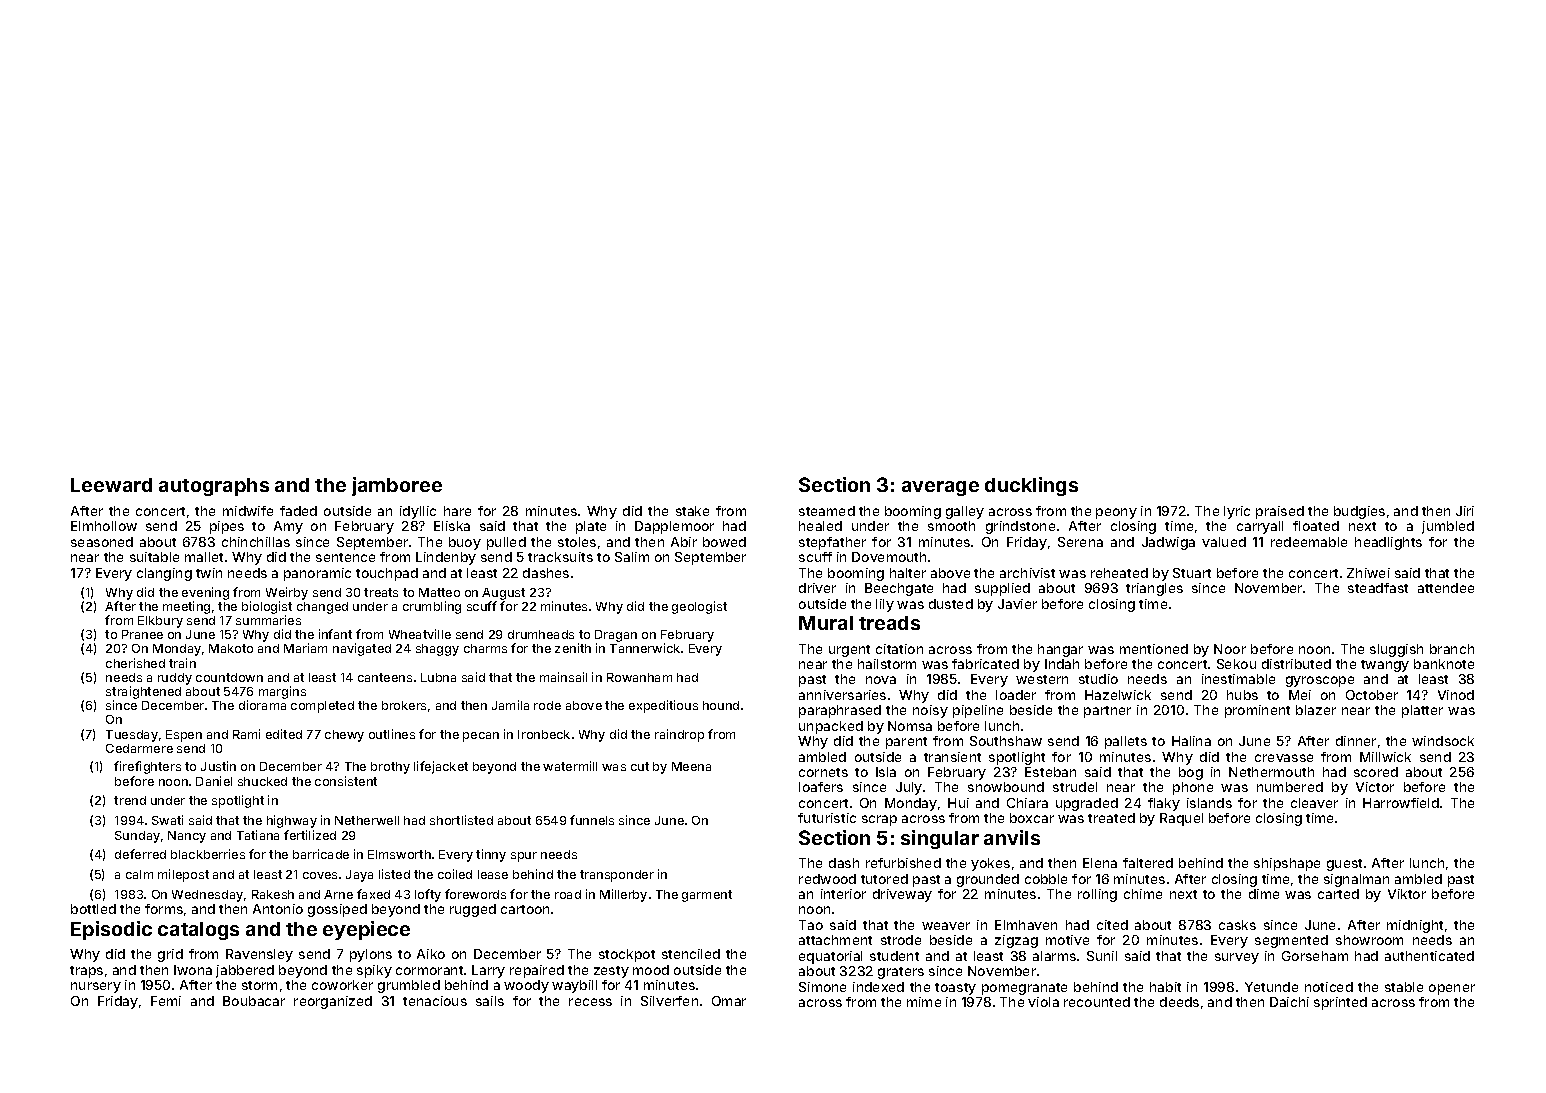 This screenshot has width=1546, height=1093. Describe the element at coordinates (111, 485) in the screenshot. I see `Leeward` at that location.
